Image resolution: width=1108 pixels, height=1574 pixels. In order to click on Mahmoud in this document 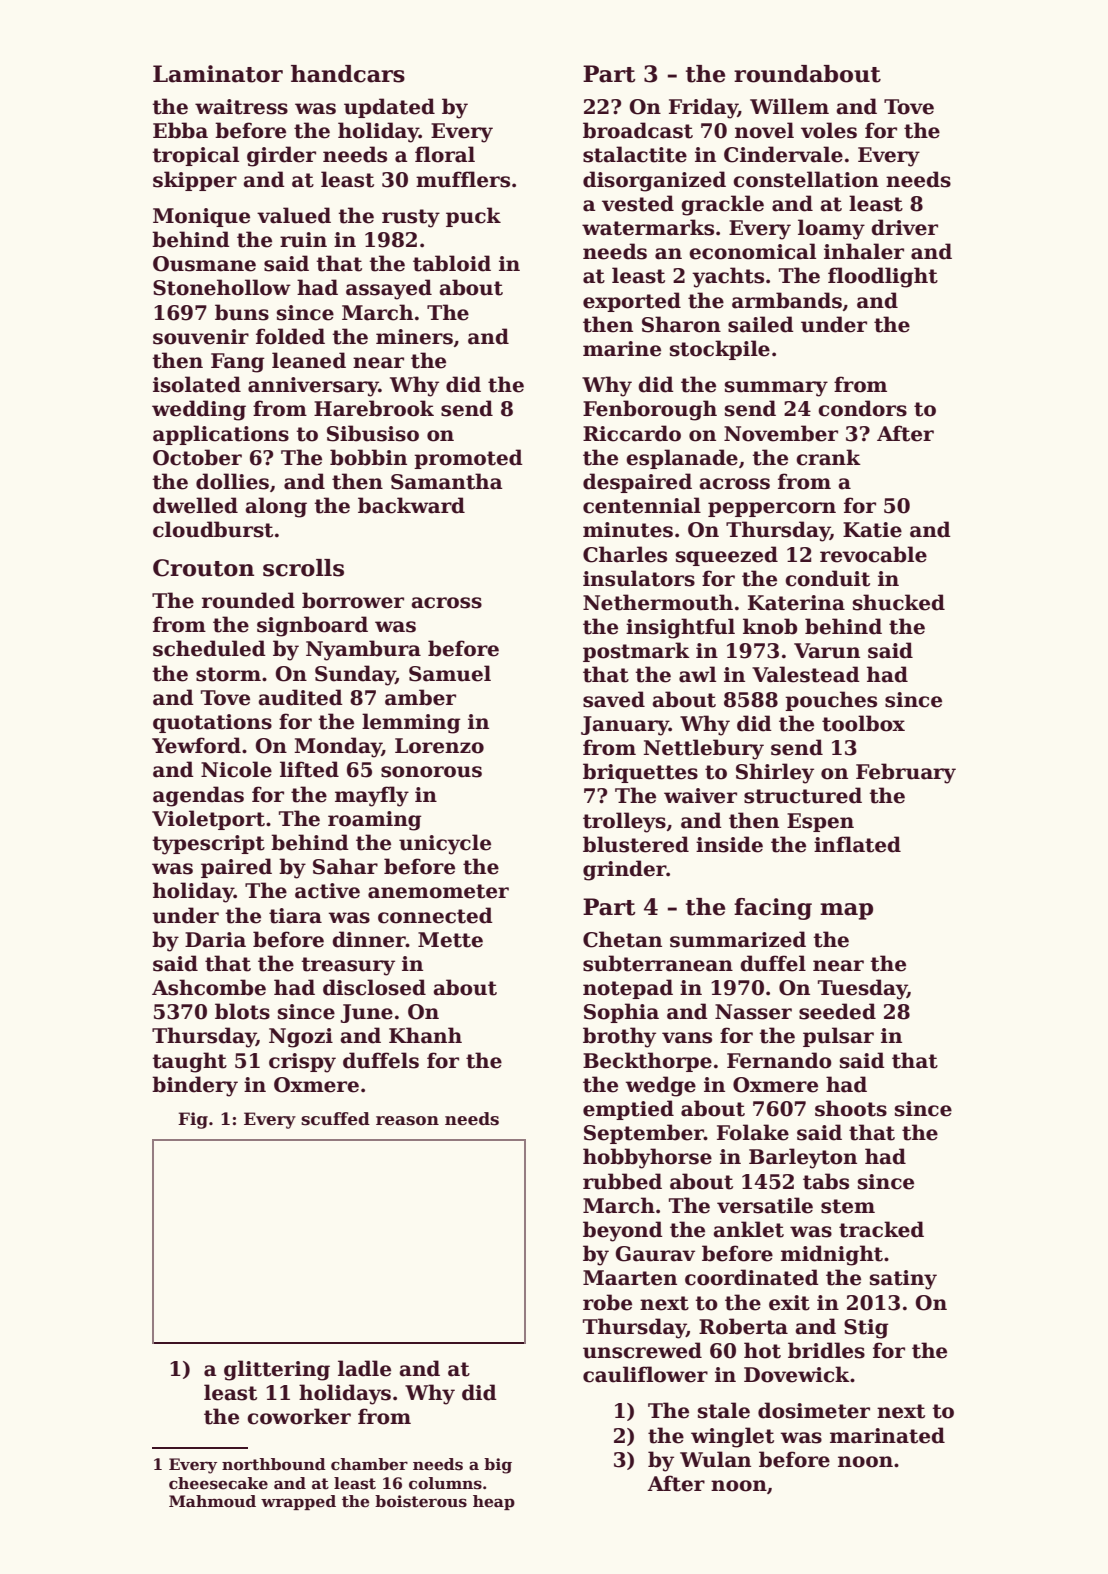, I will do `click(212, 1501)`.
